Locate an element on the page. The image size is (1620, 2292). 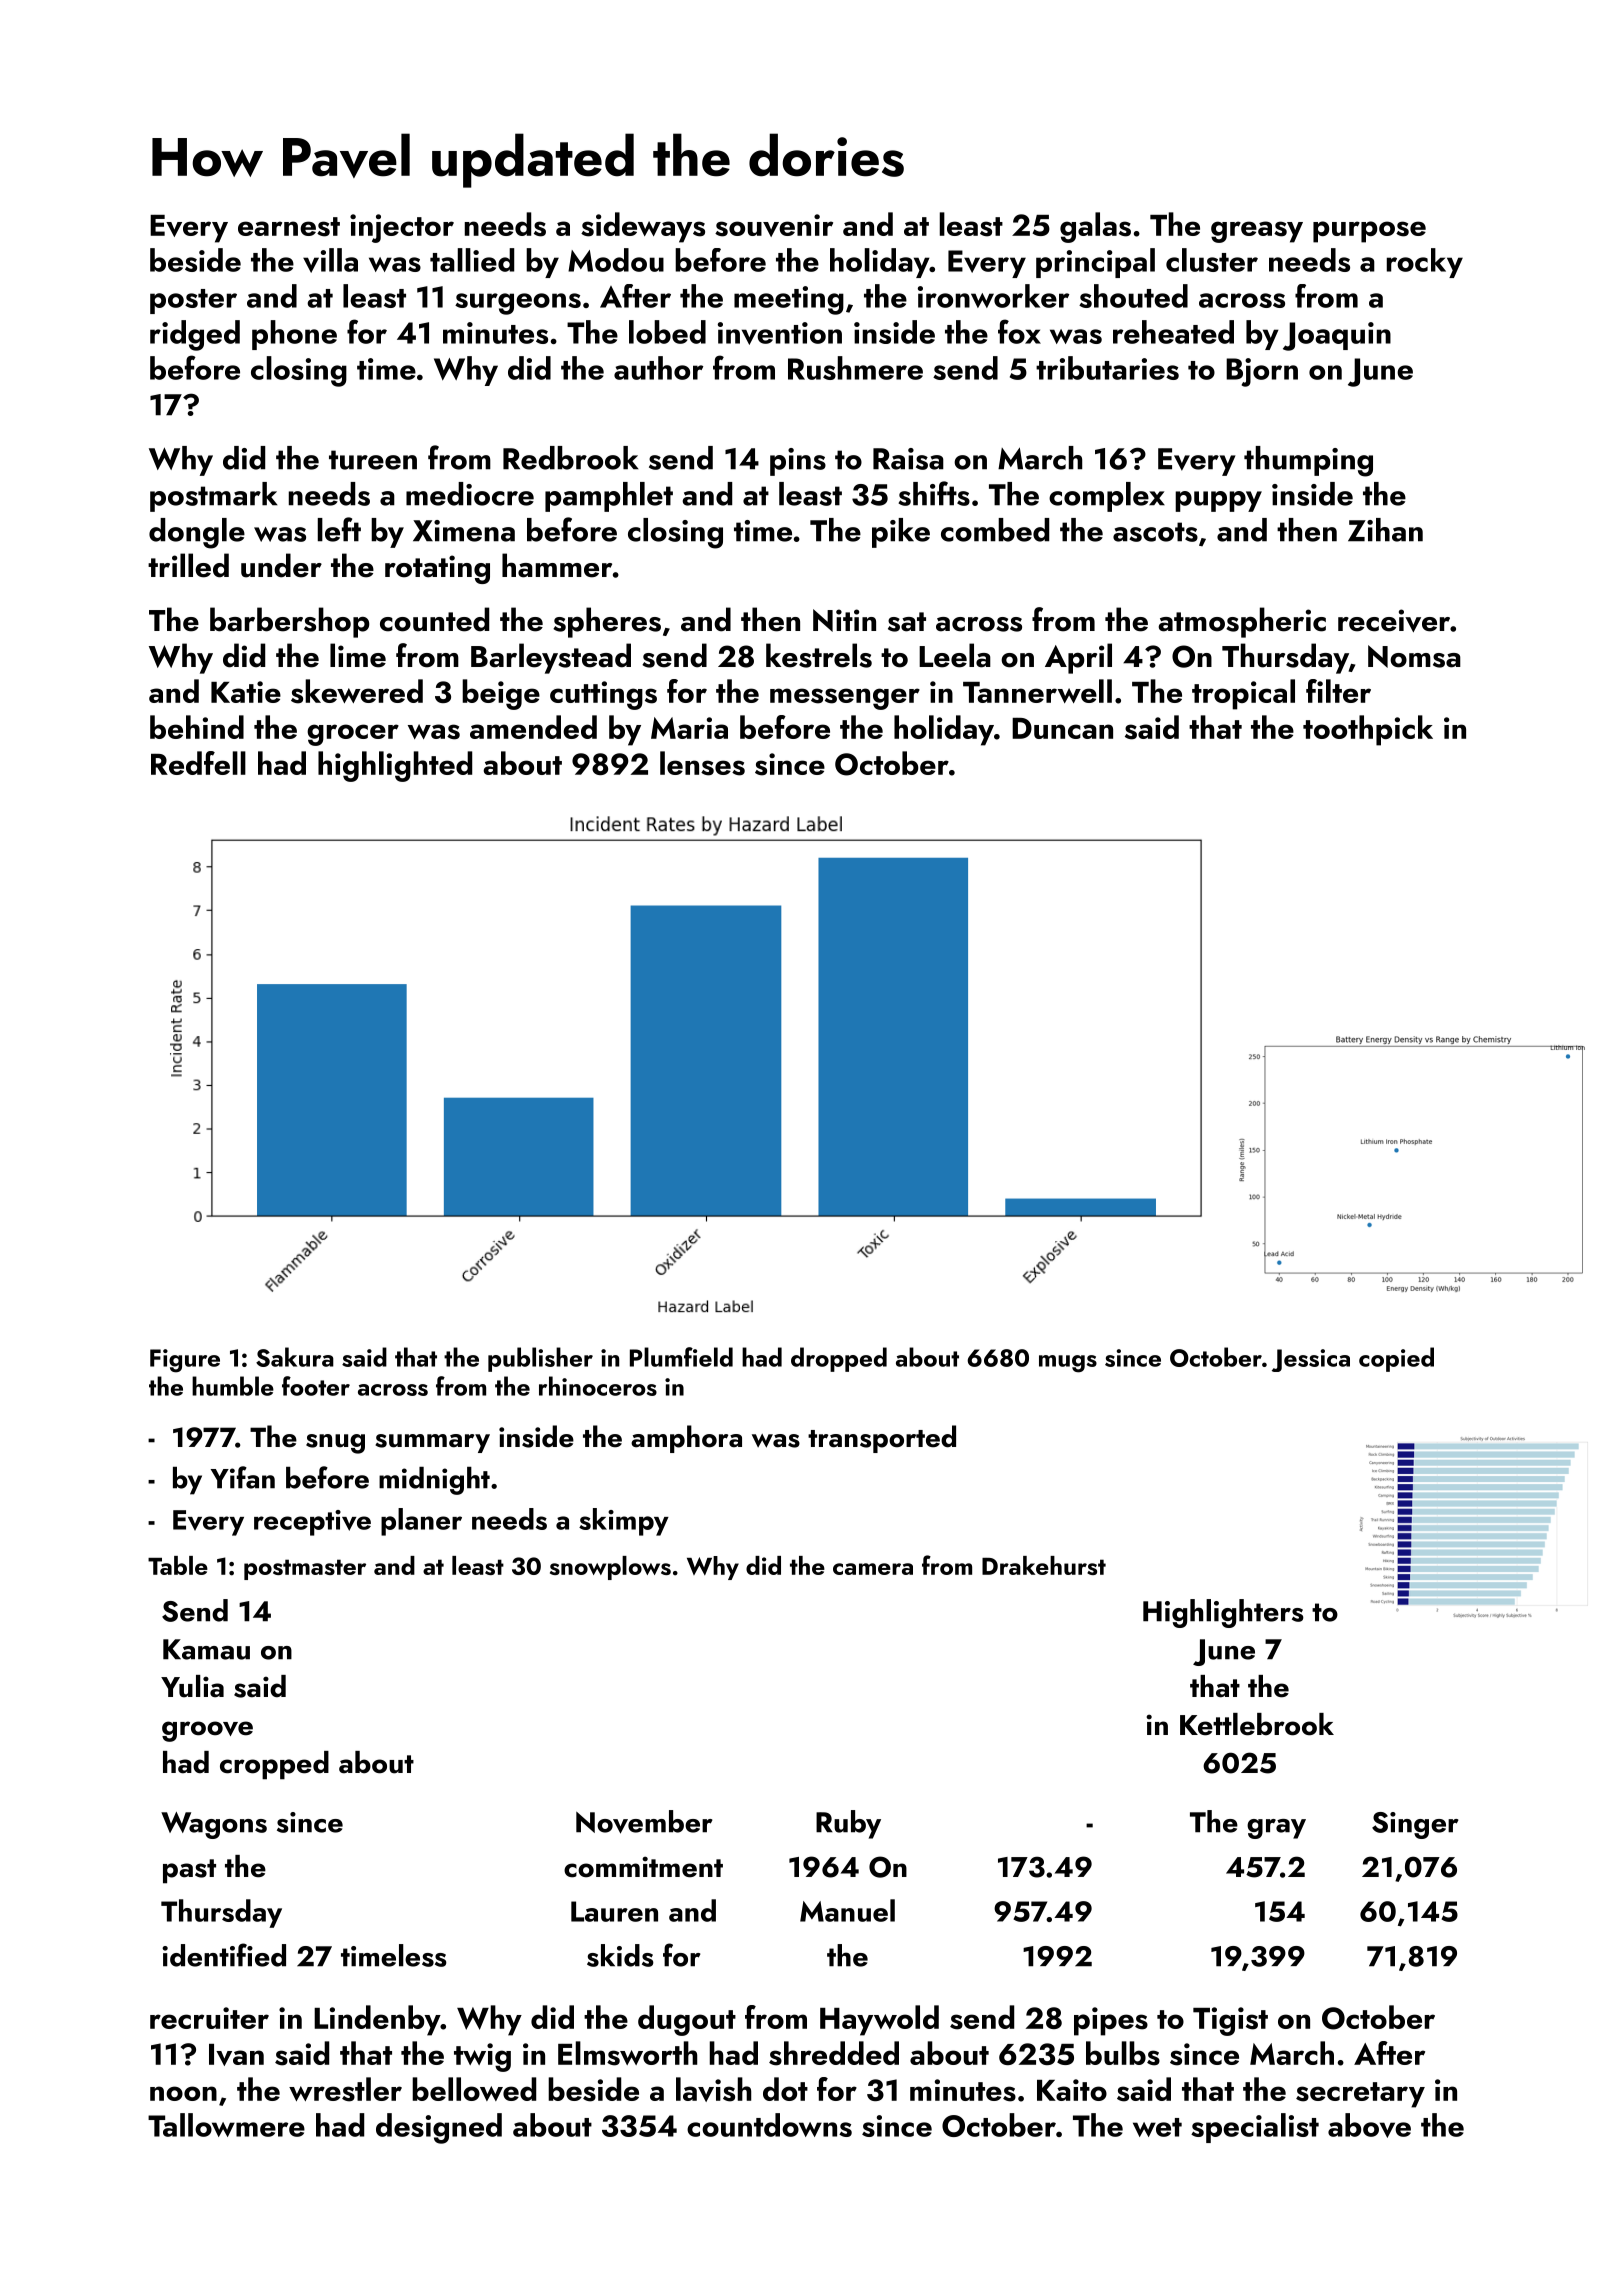
purpose is located at coordinates (1369, 232).
